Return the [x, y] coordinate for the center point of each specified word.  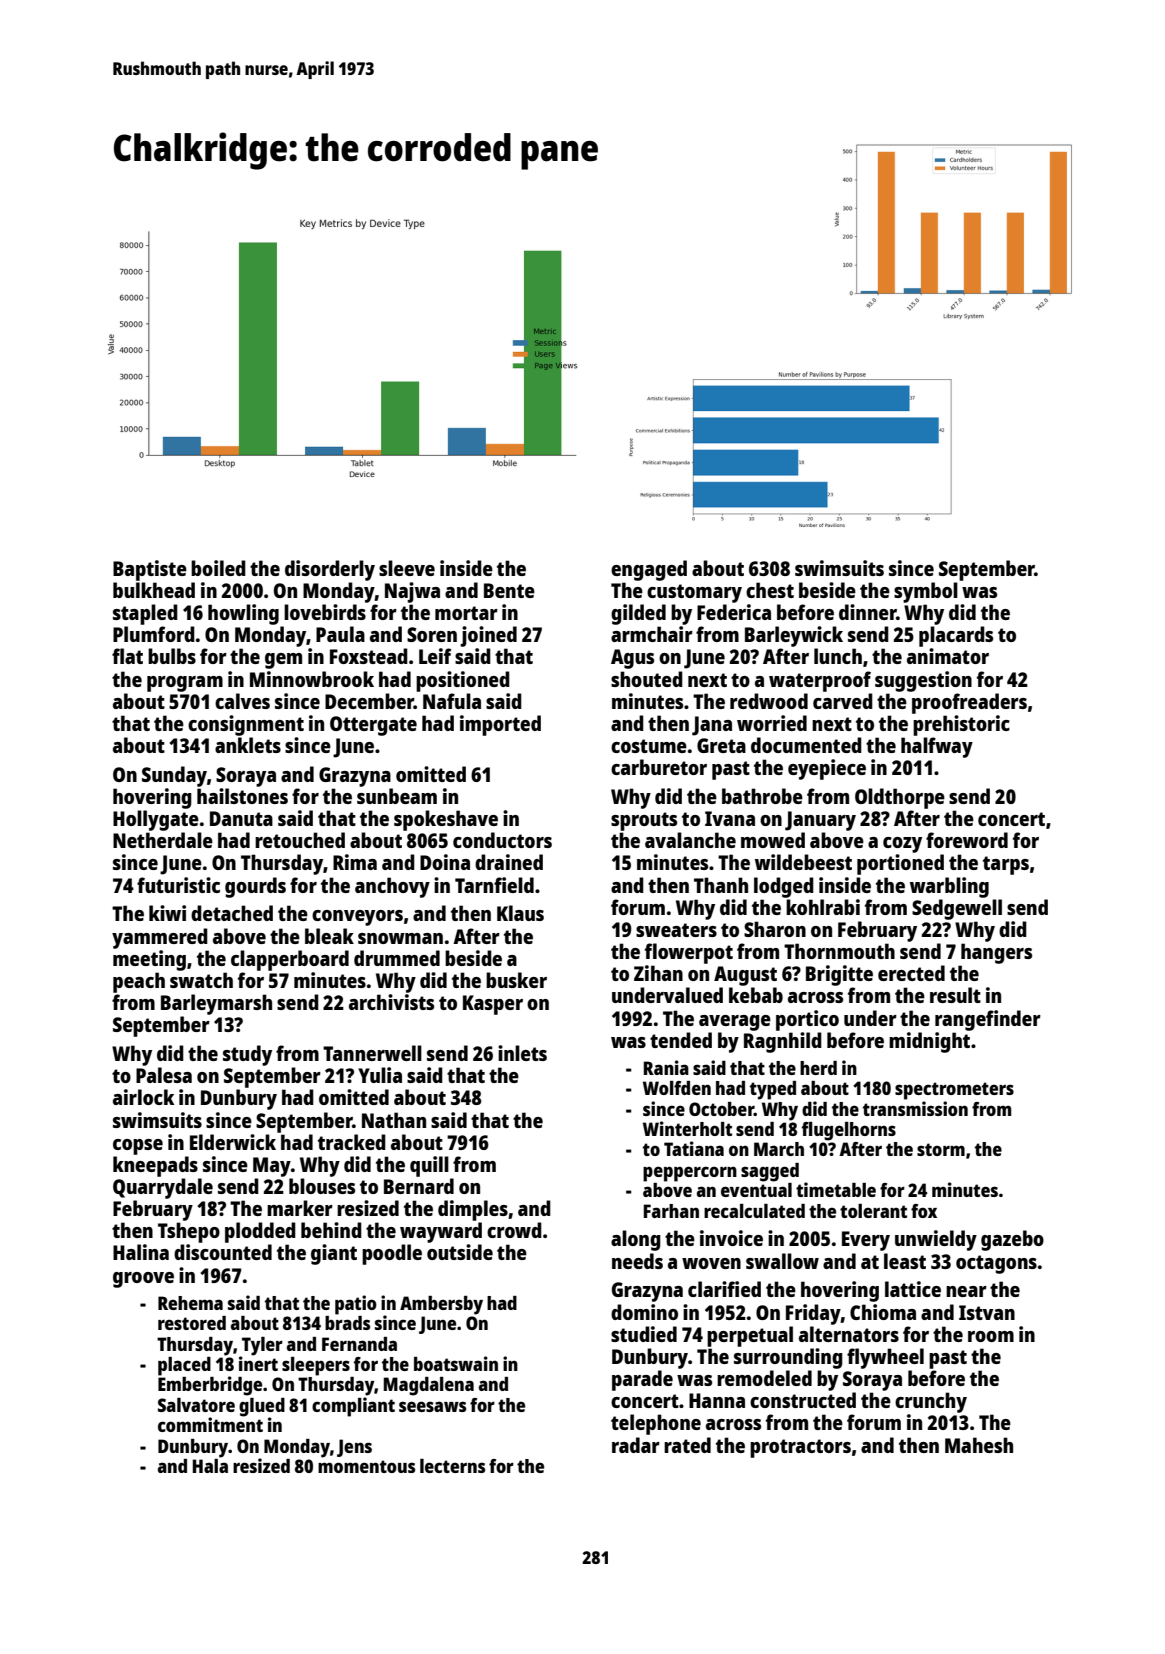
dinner [867, 612]
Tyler [262, 1346]
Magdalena [429, 1386]
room [991, 1336]
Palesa [164, 1075]
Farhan [671, 1211]
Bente [509, 590]
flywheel [885, 1358]
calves [242, 701]
